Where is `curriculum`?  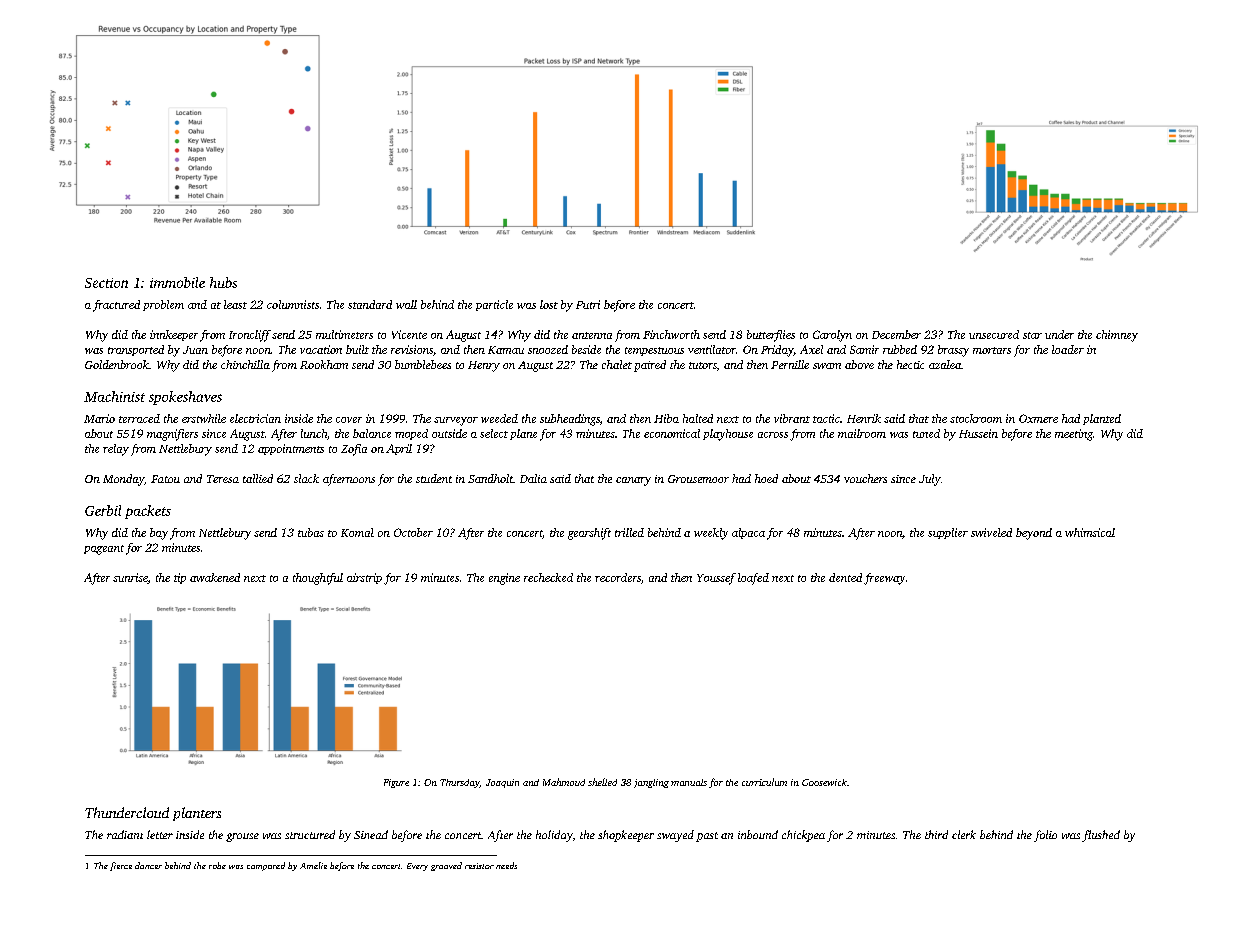
curriculum is located at coordinates (764, 782).
